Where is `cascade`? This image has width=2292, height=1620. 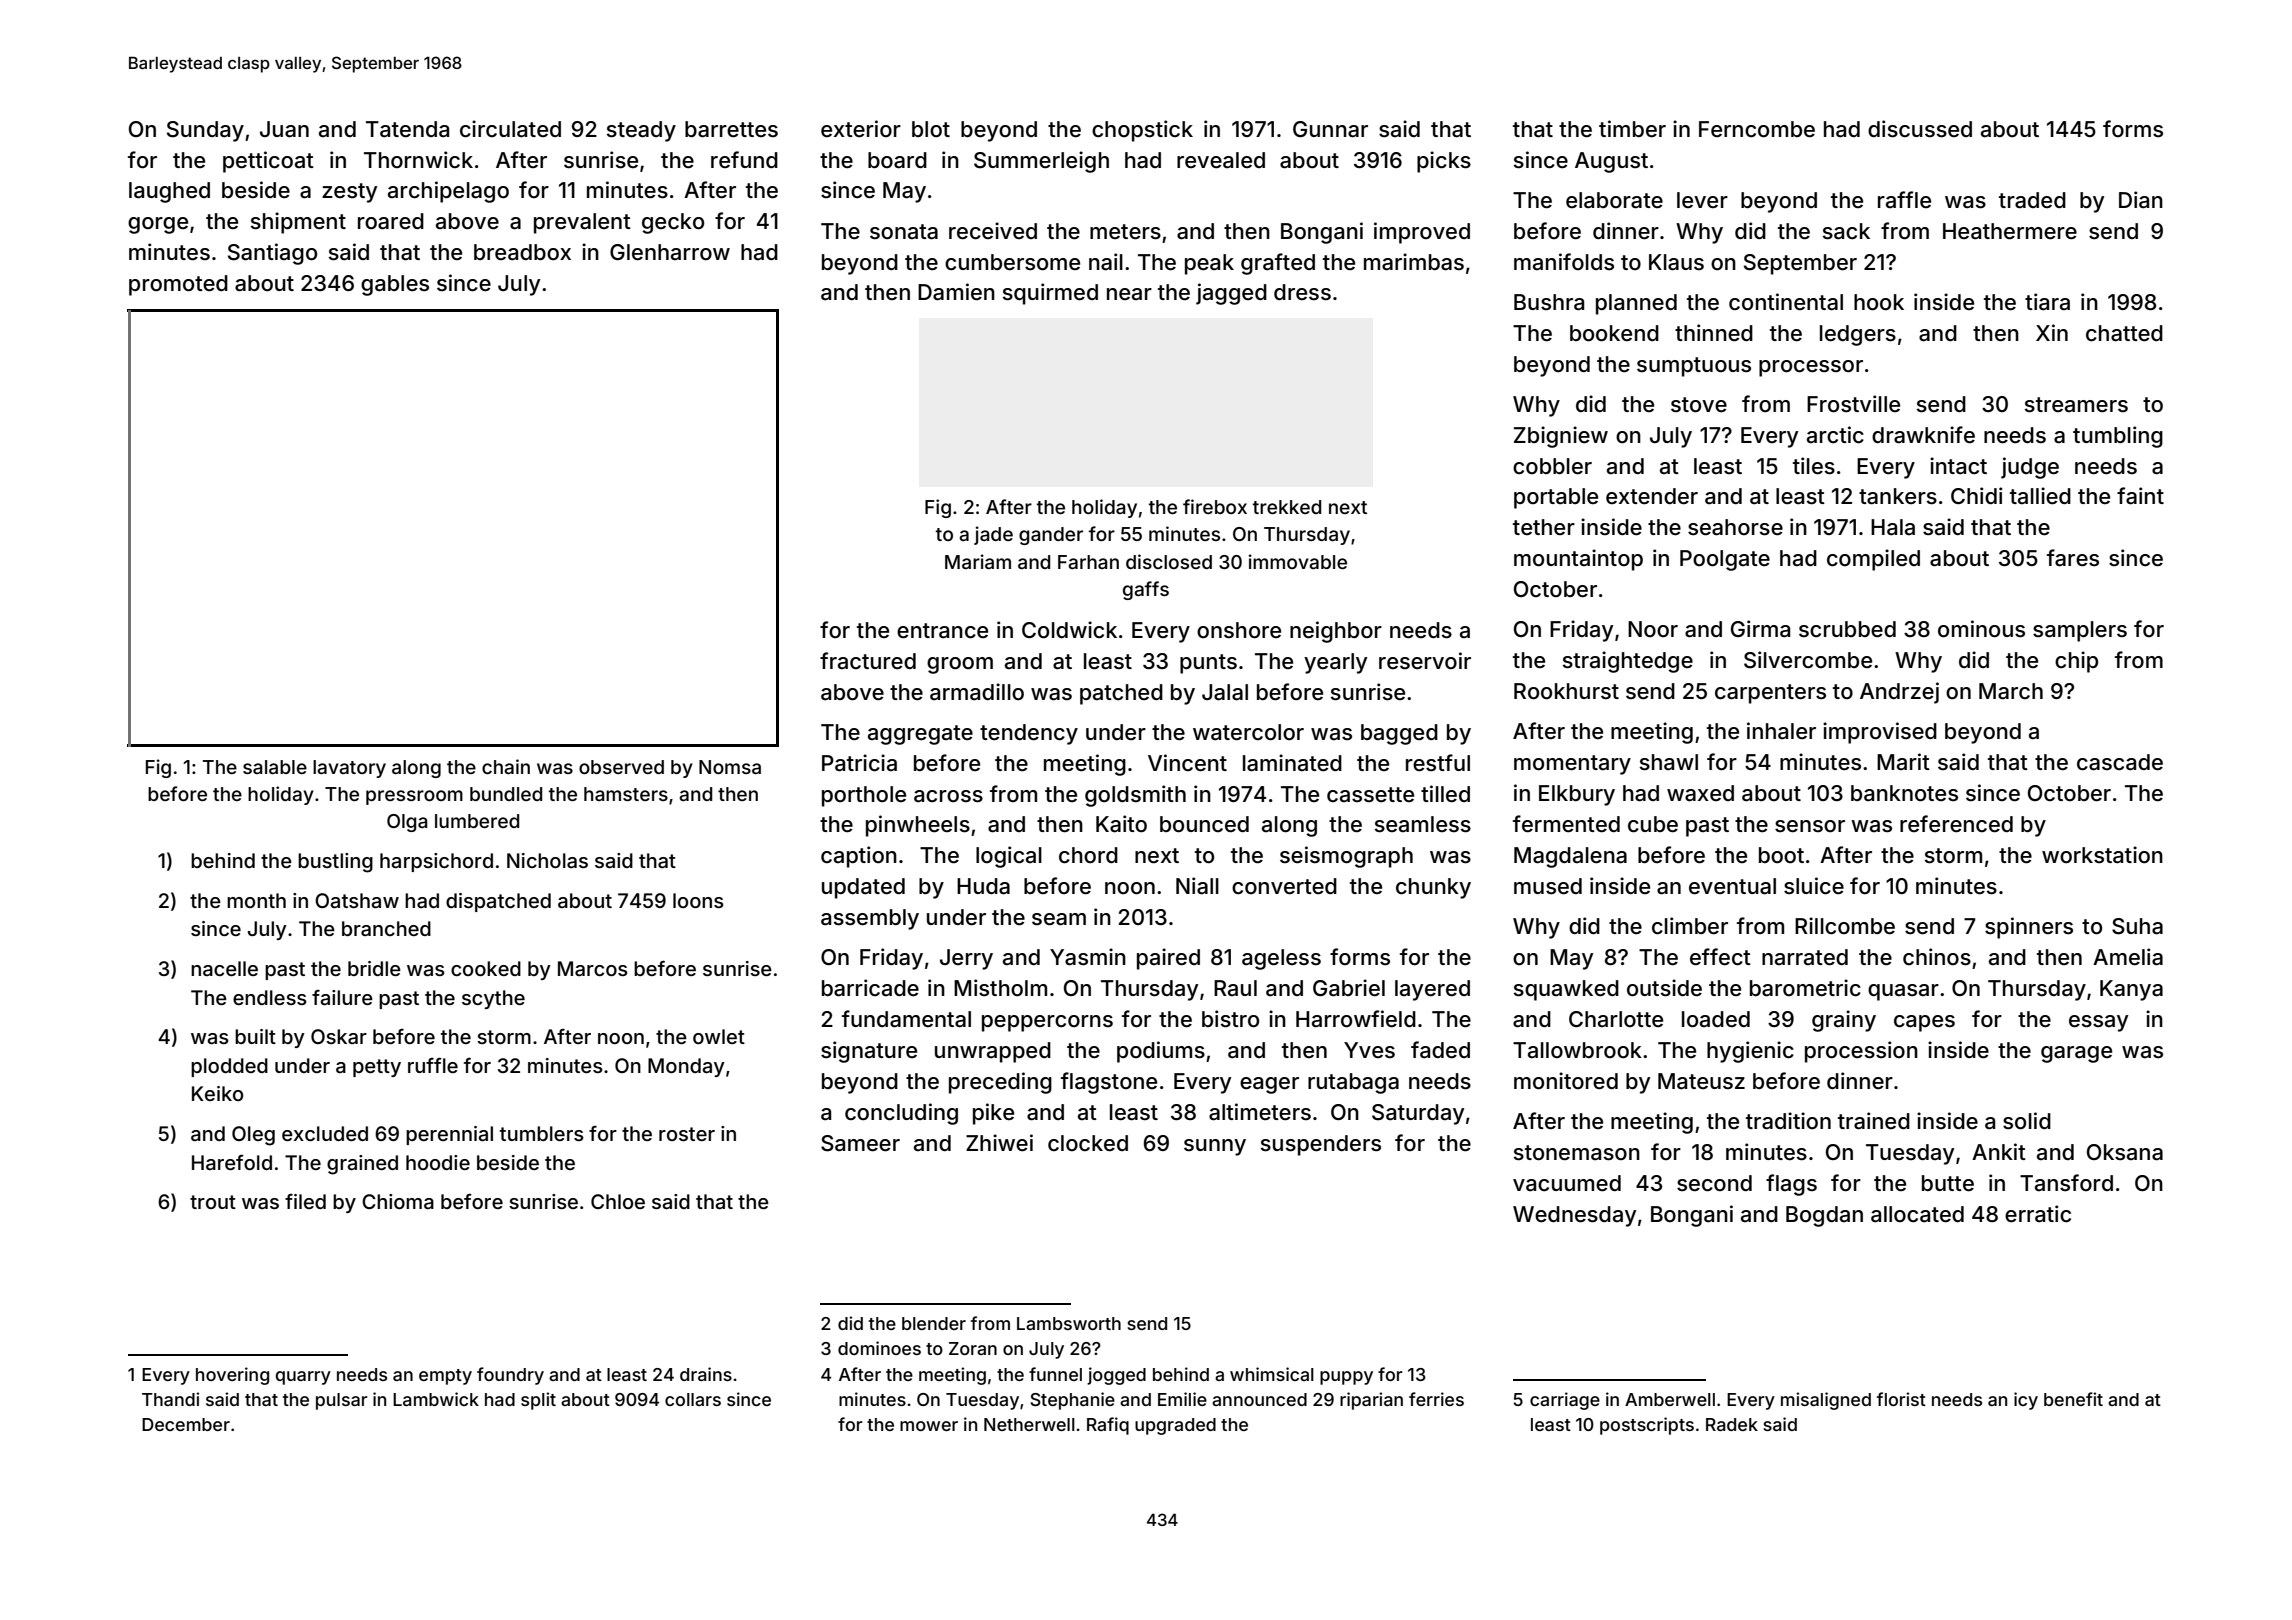
cascade is located at coordinates (2120, 762).
